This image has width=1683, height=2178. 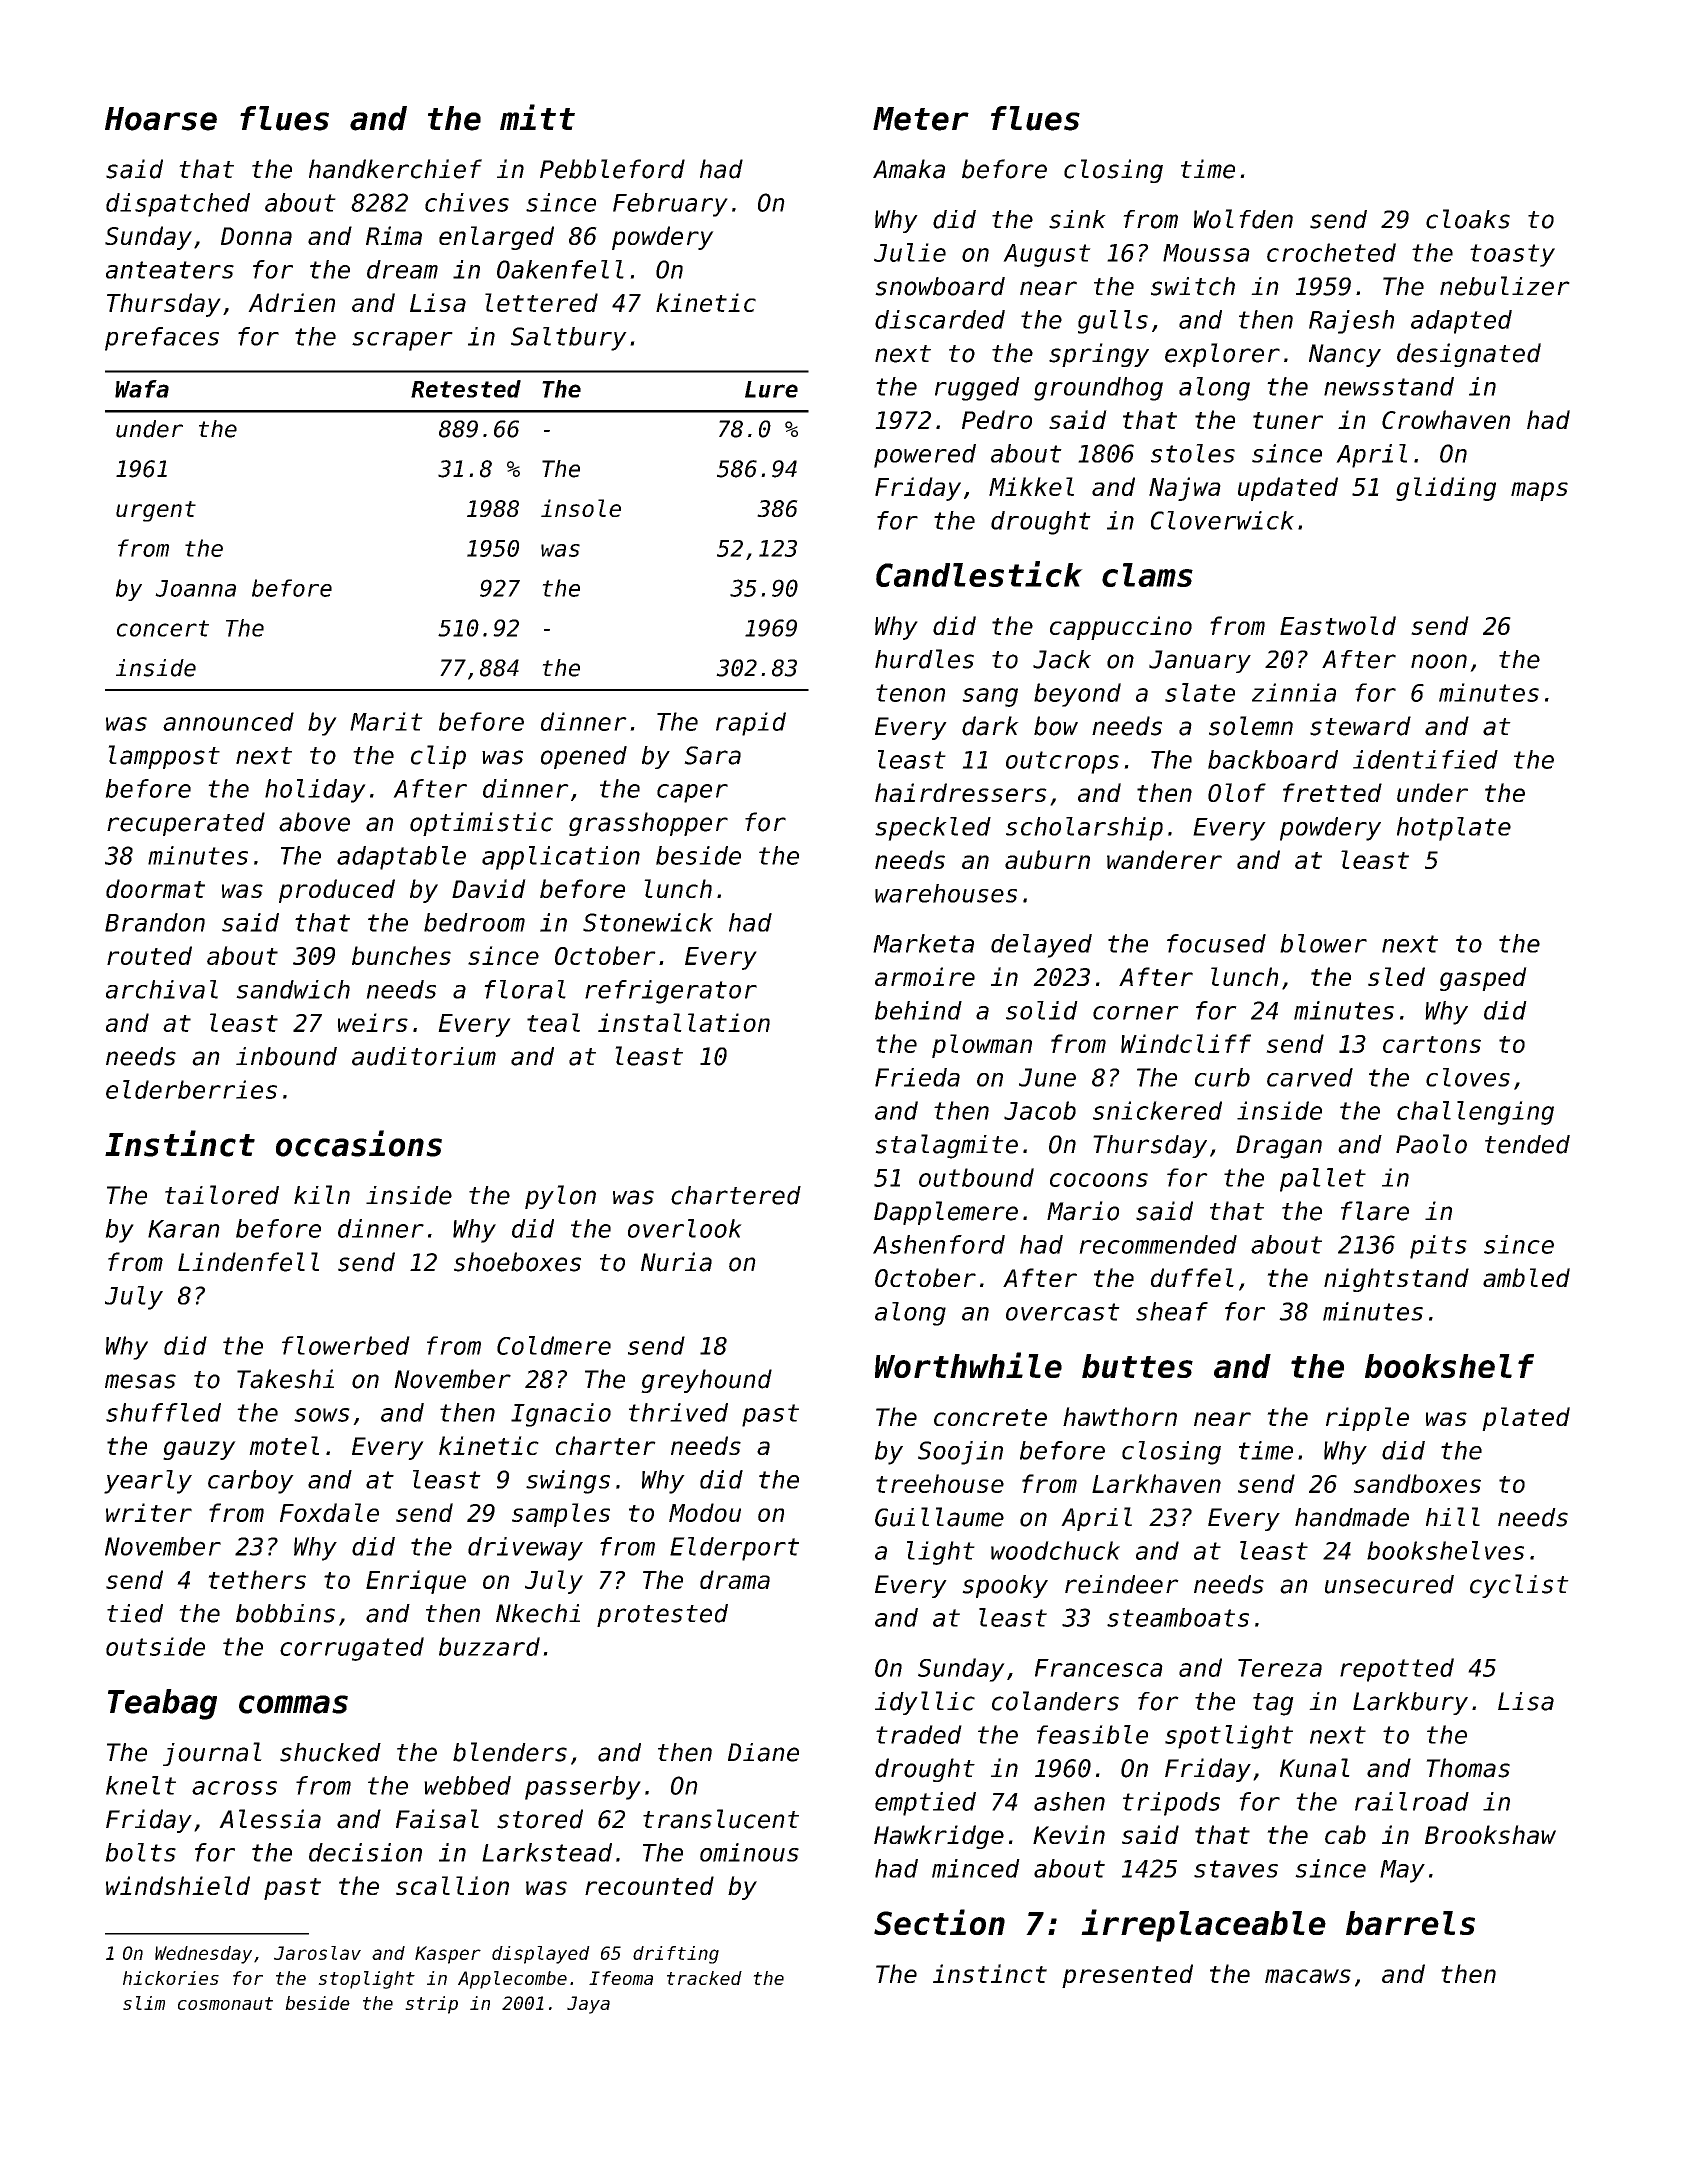 I want to click on Faisal, so click(x=437, y=1819).
